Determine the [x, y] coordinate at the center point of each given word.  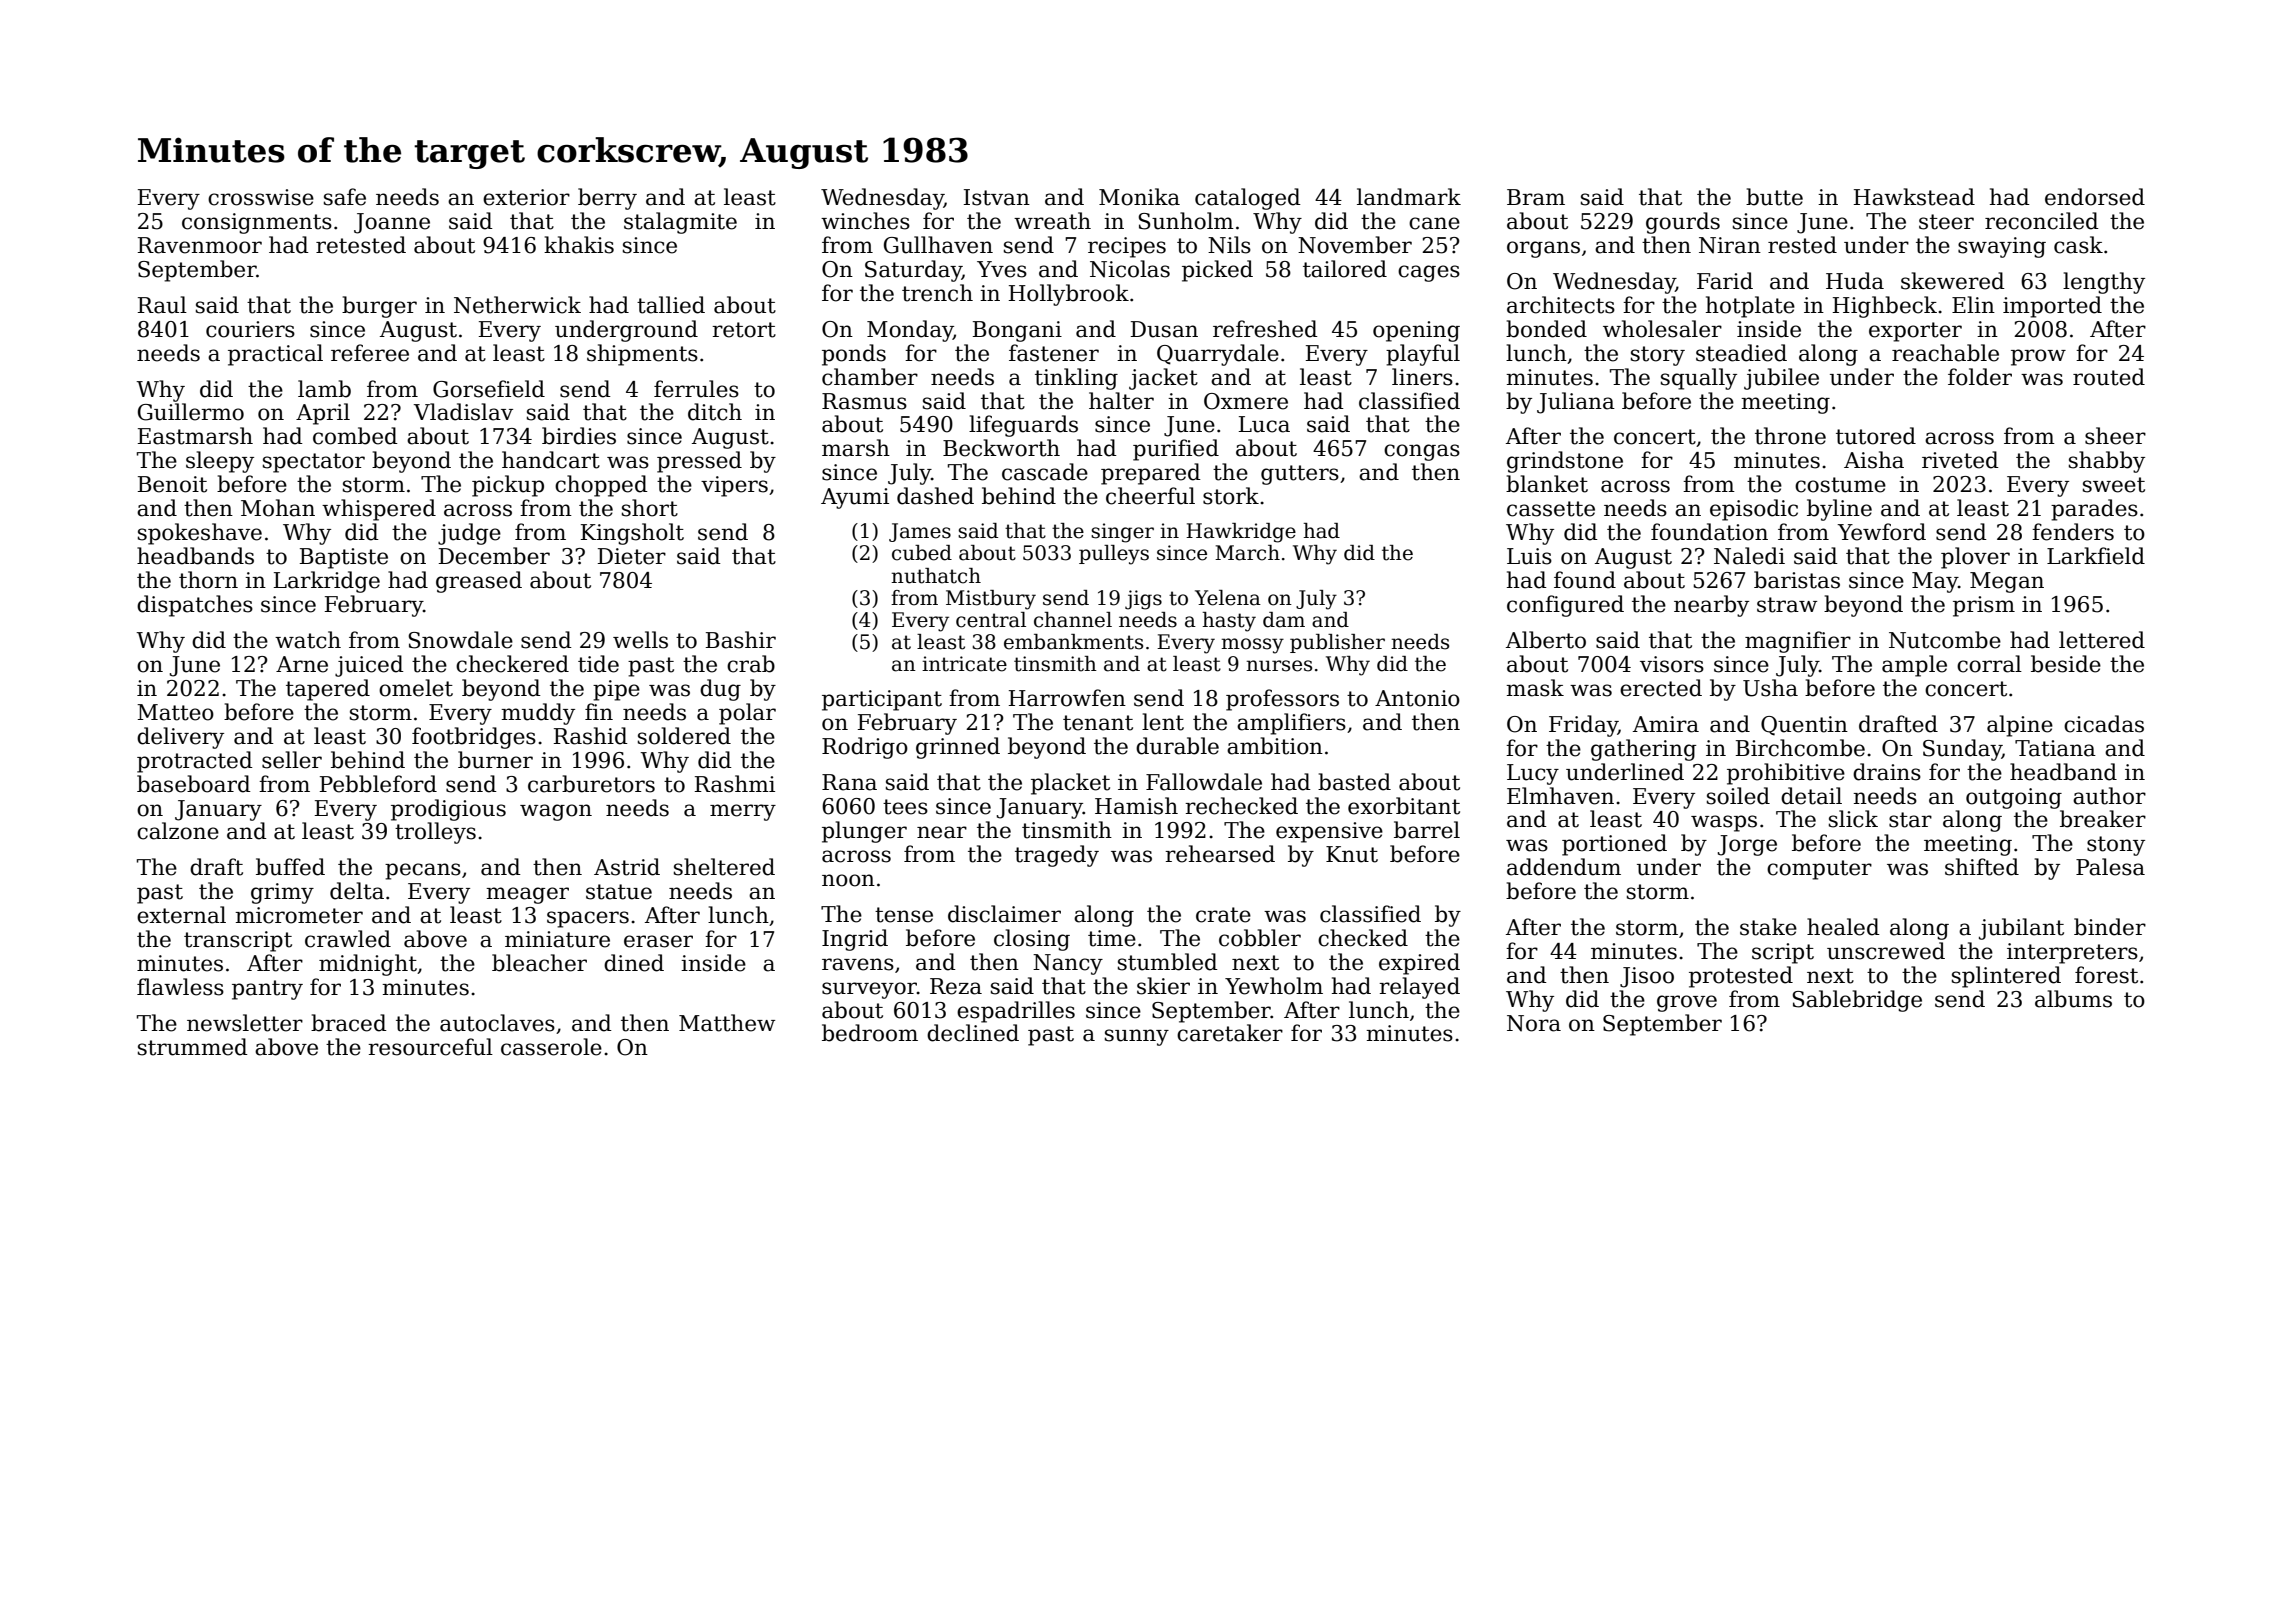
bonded [1546, 329]
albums [2073, 999]
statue [619, 892]
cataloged [1248, 199]
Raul [162, 305]
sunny [1137, 1037]
